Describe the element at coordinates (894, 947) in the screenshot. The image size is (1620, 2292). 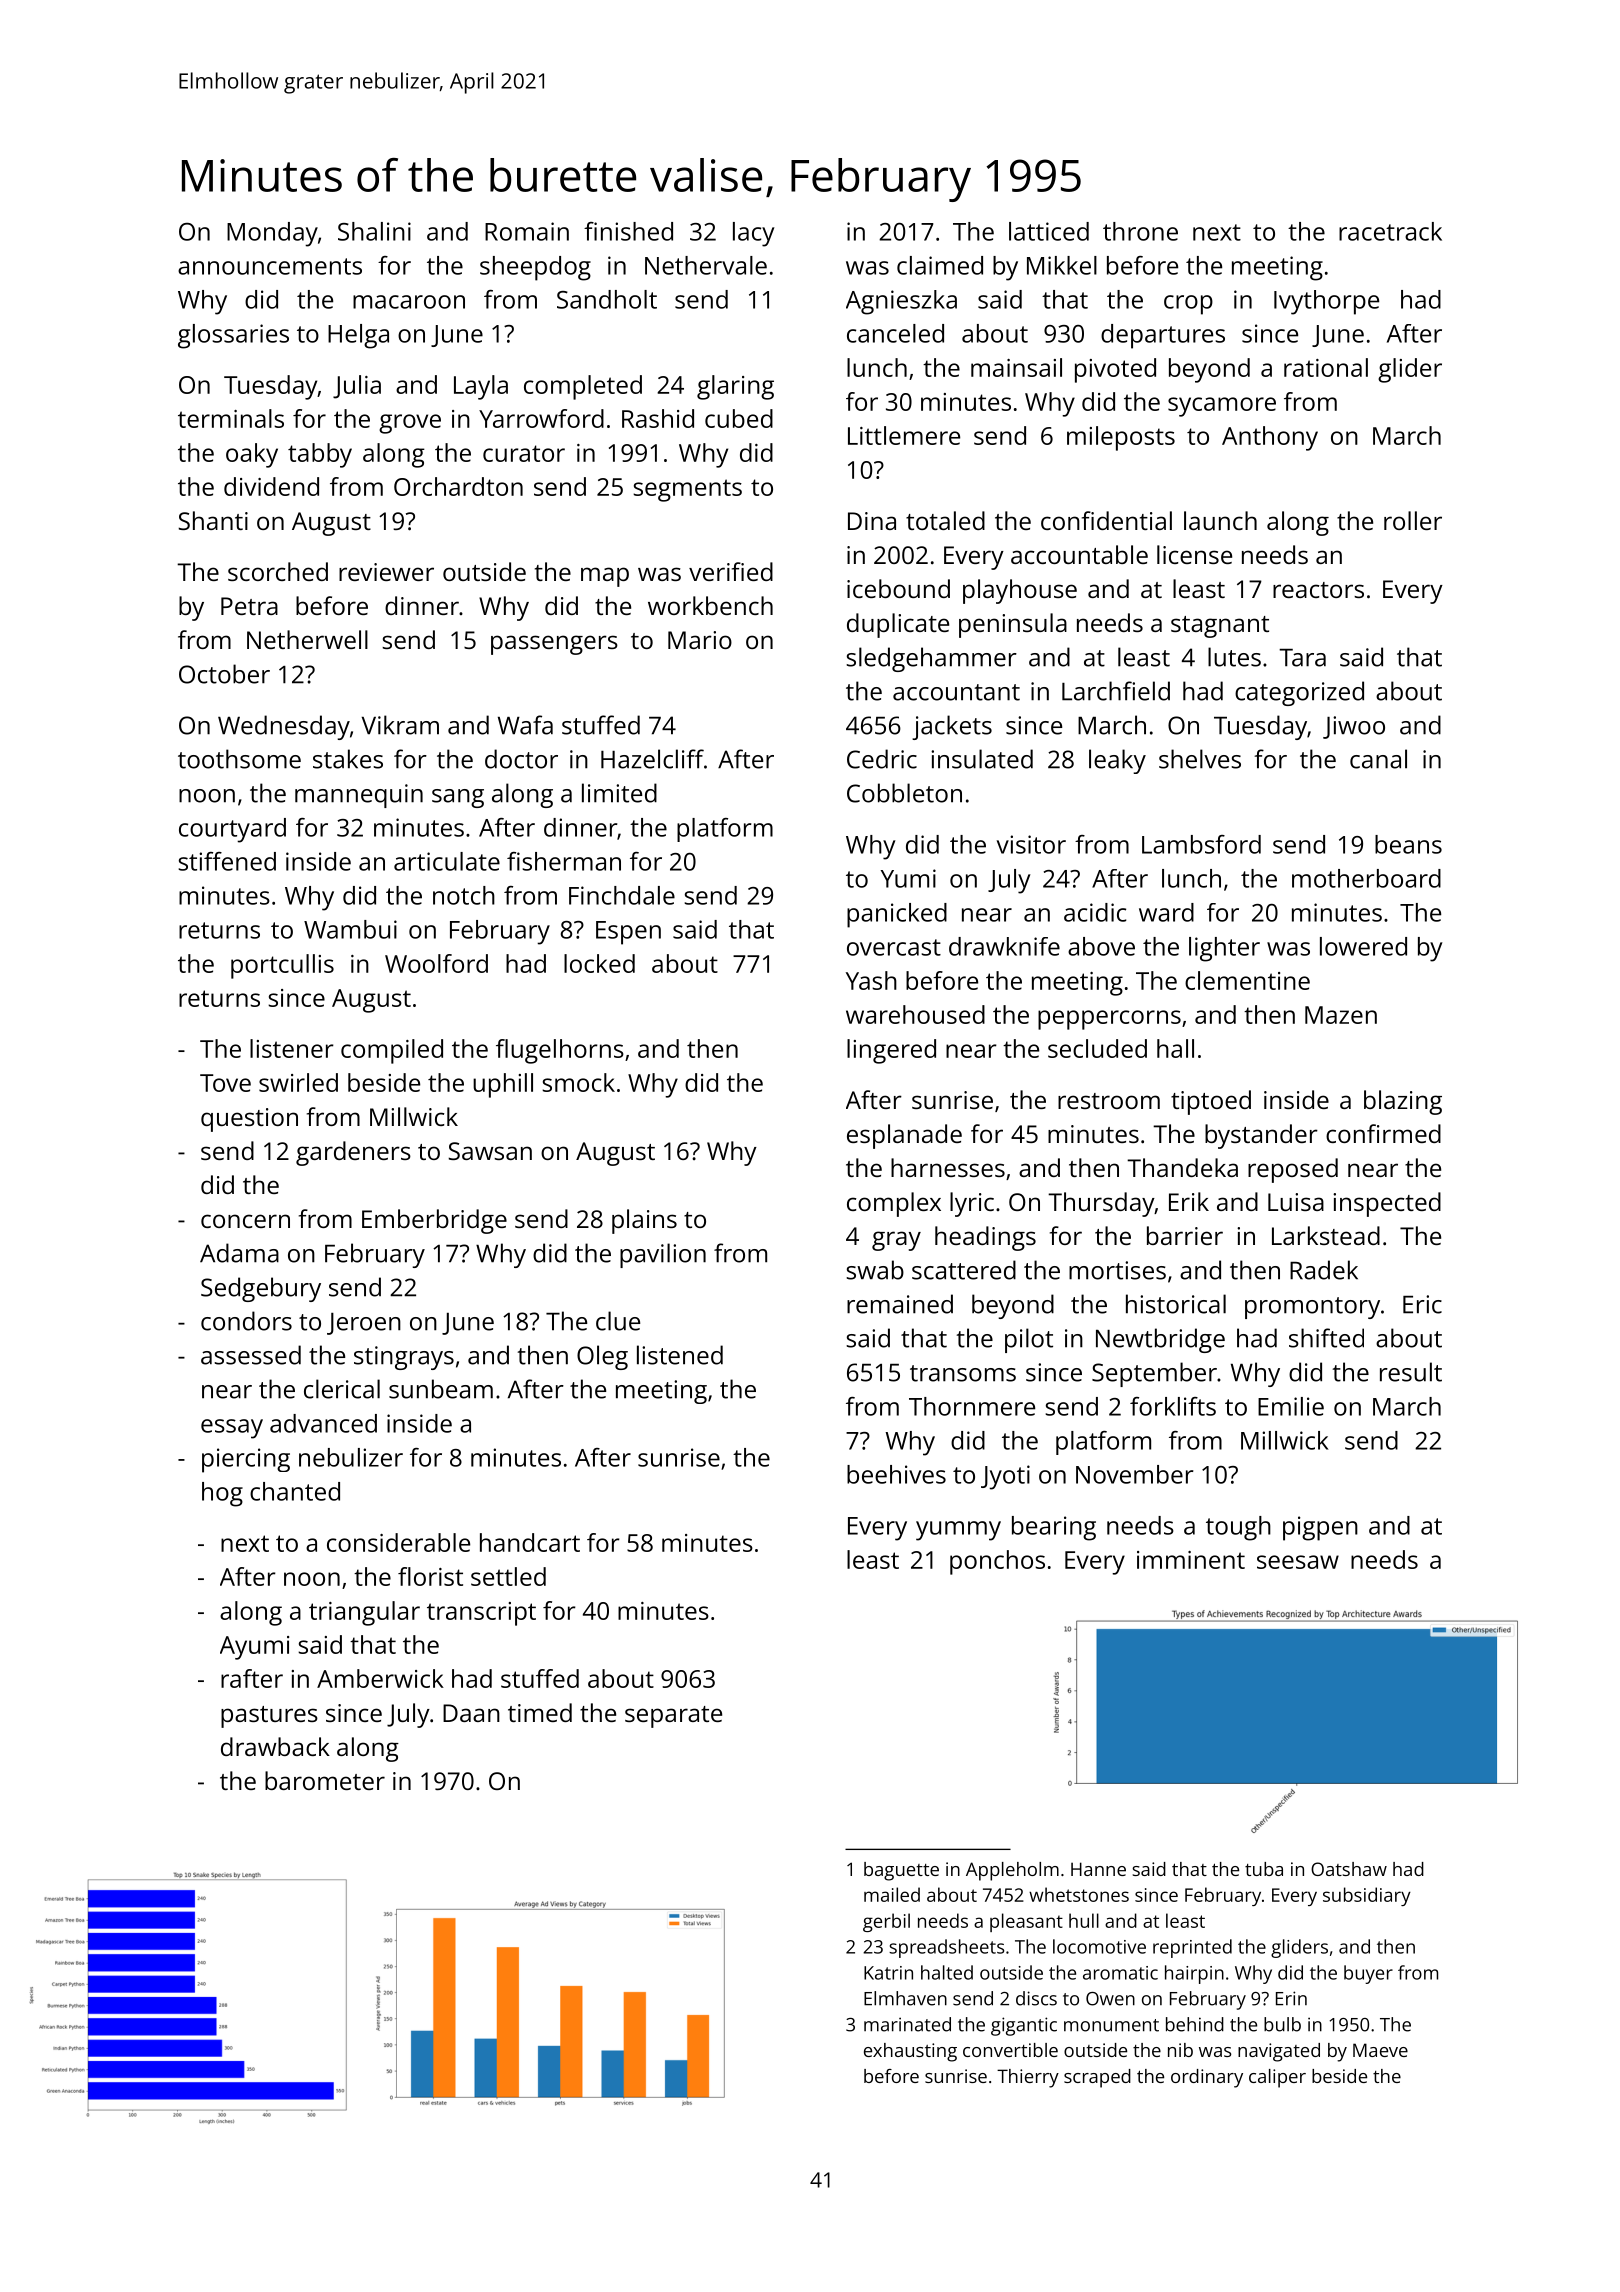
I see `overcast` at that location.
